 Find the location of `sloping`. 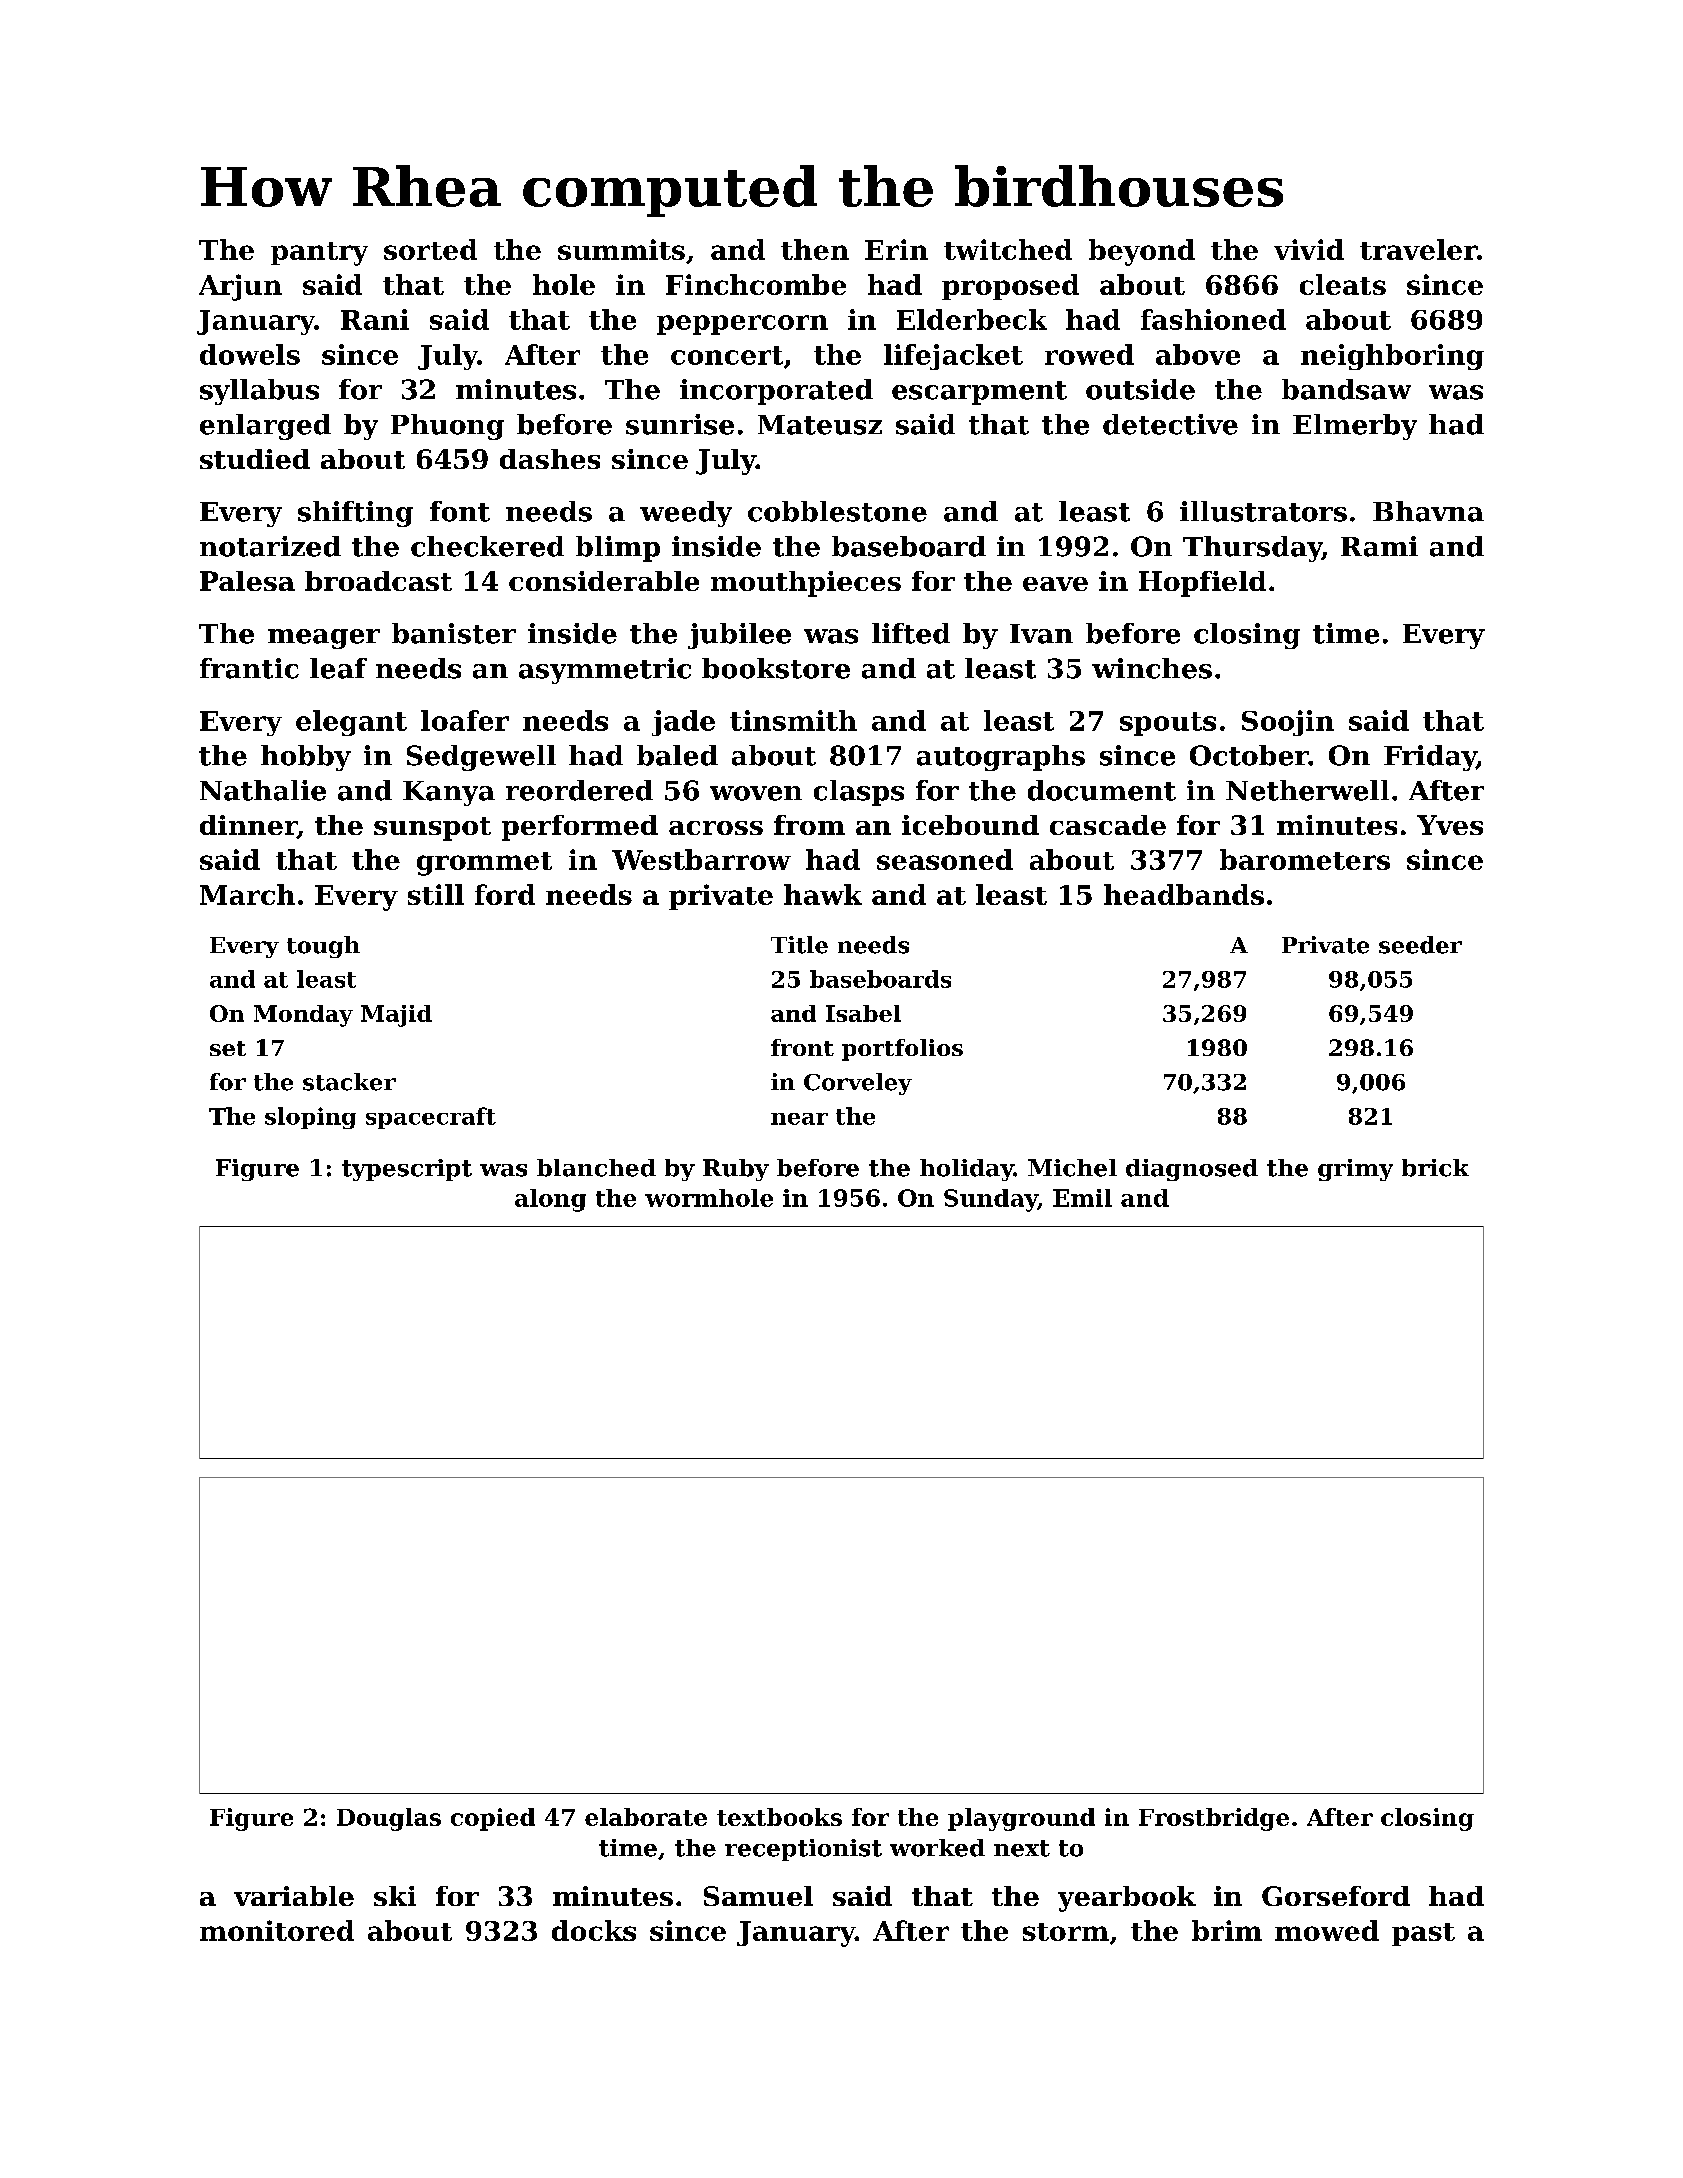

sloping is located at coordinates (310, 1118).
